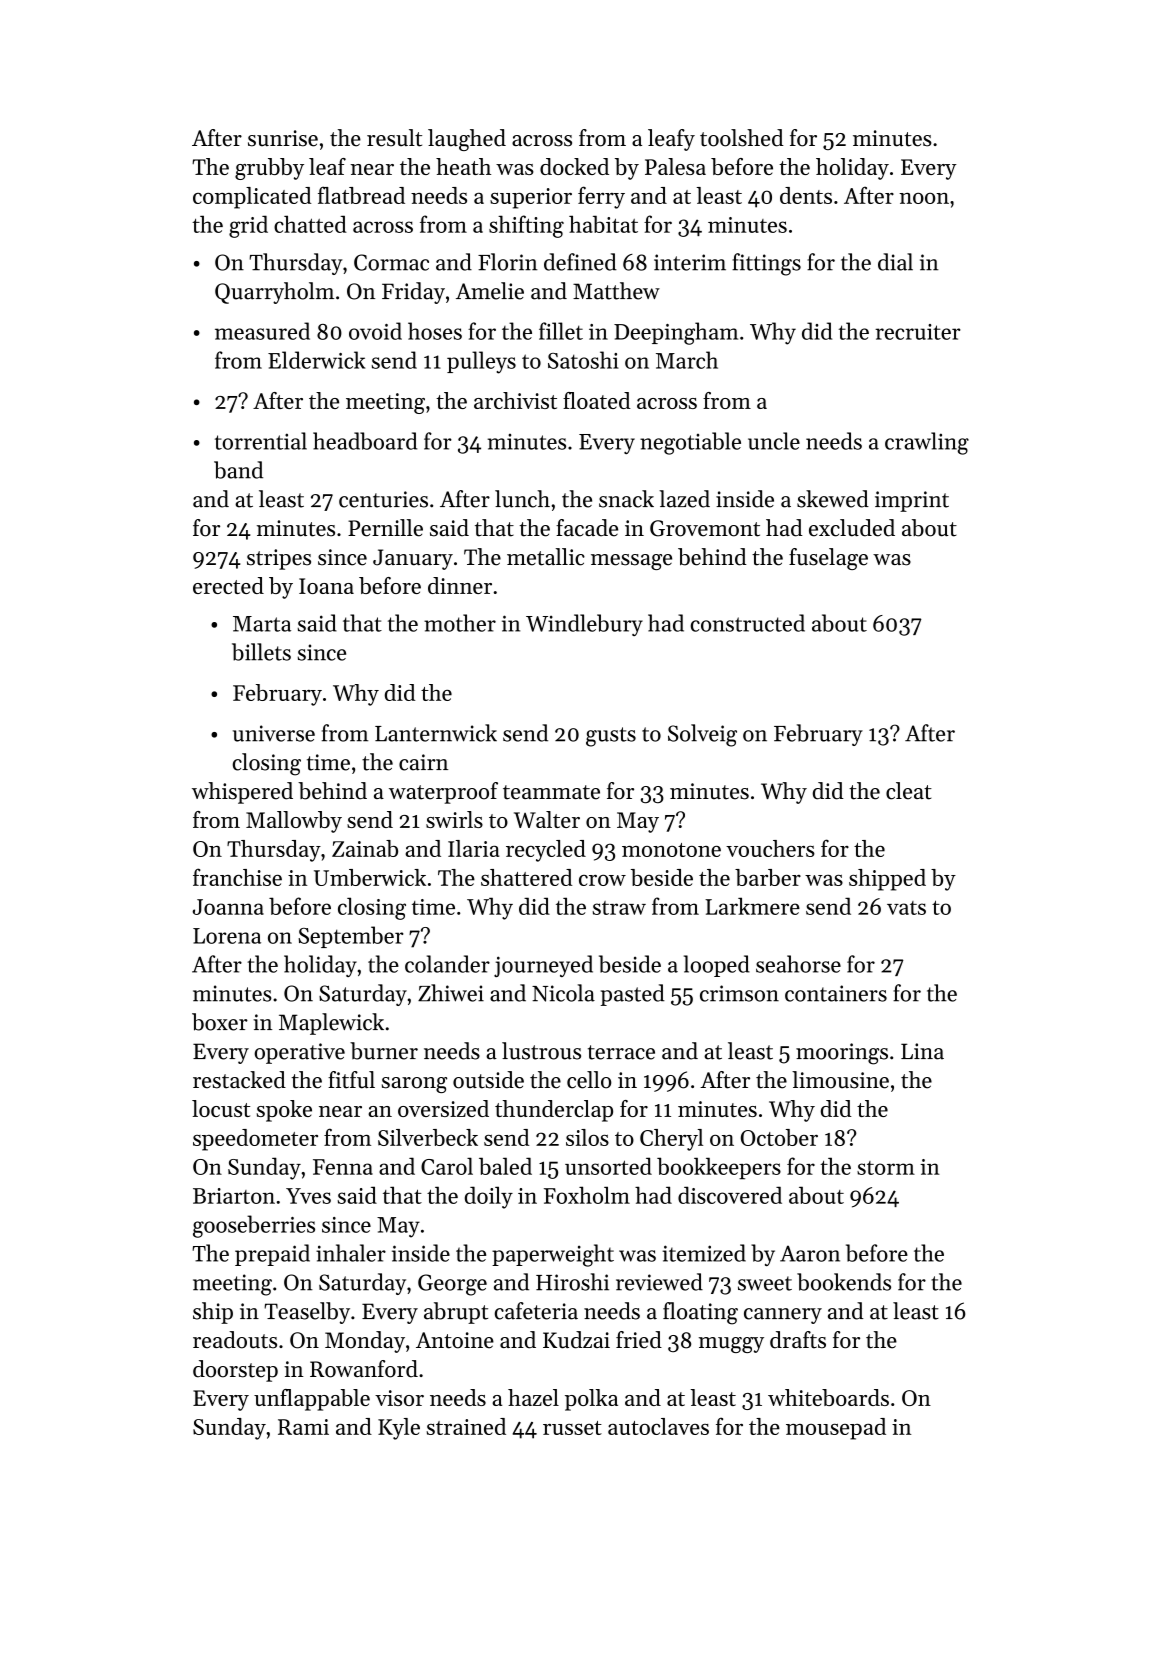 This screenshot has width=1165, height=1654. I want to click on mousepad, so click(836, 1429).
